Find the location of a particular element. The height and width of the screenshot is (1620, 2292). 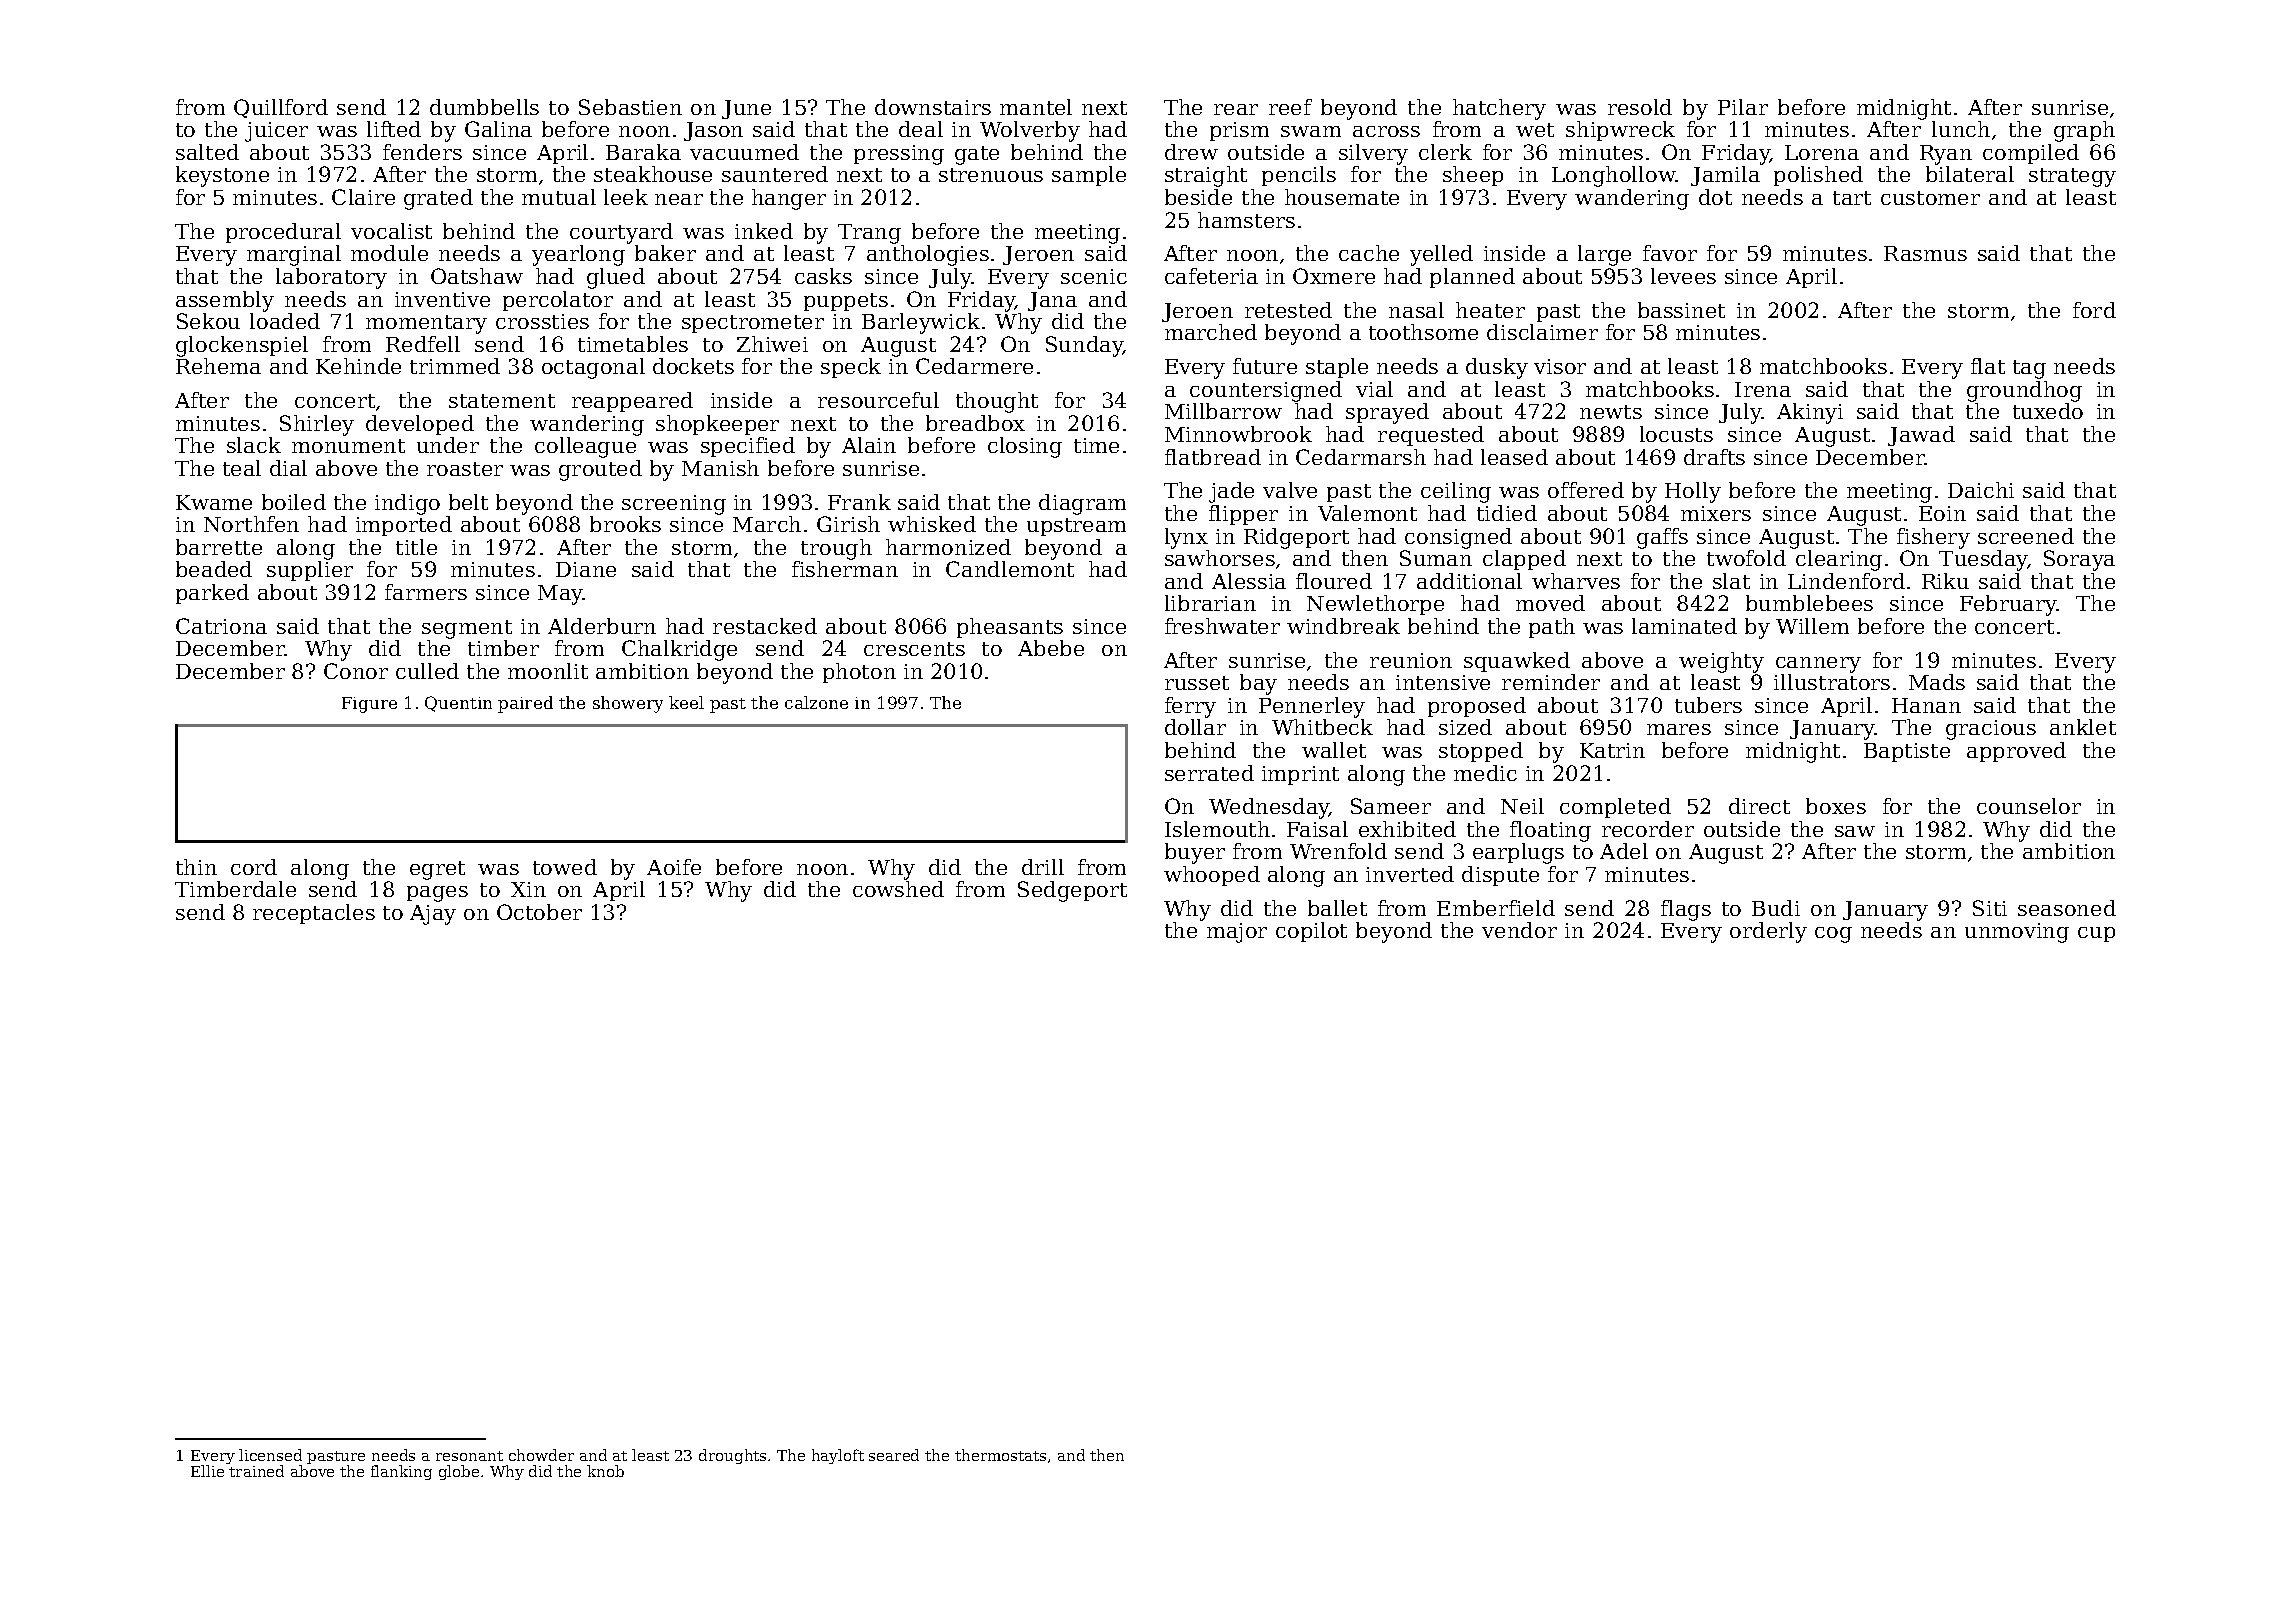

thermostats is located at coordinates (1000, 1455).
